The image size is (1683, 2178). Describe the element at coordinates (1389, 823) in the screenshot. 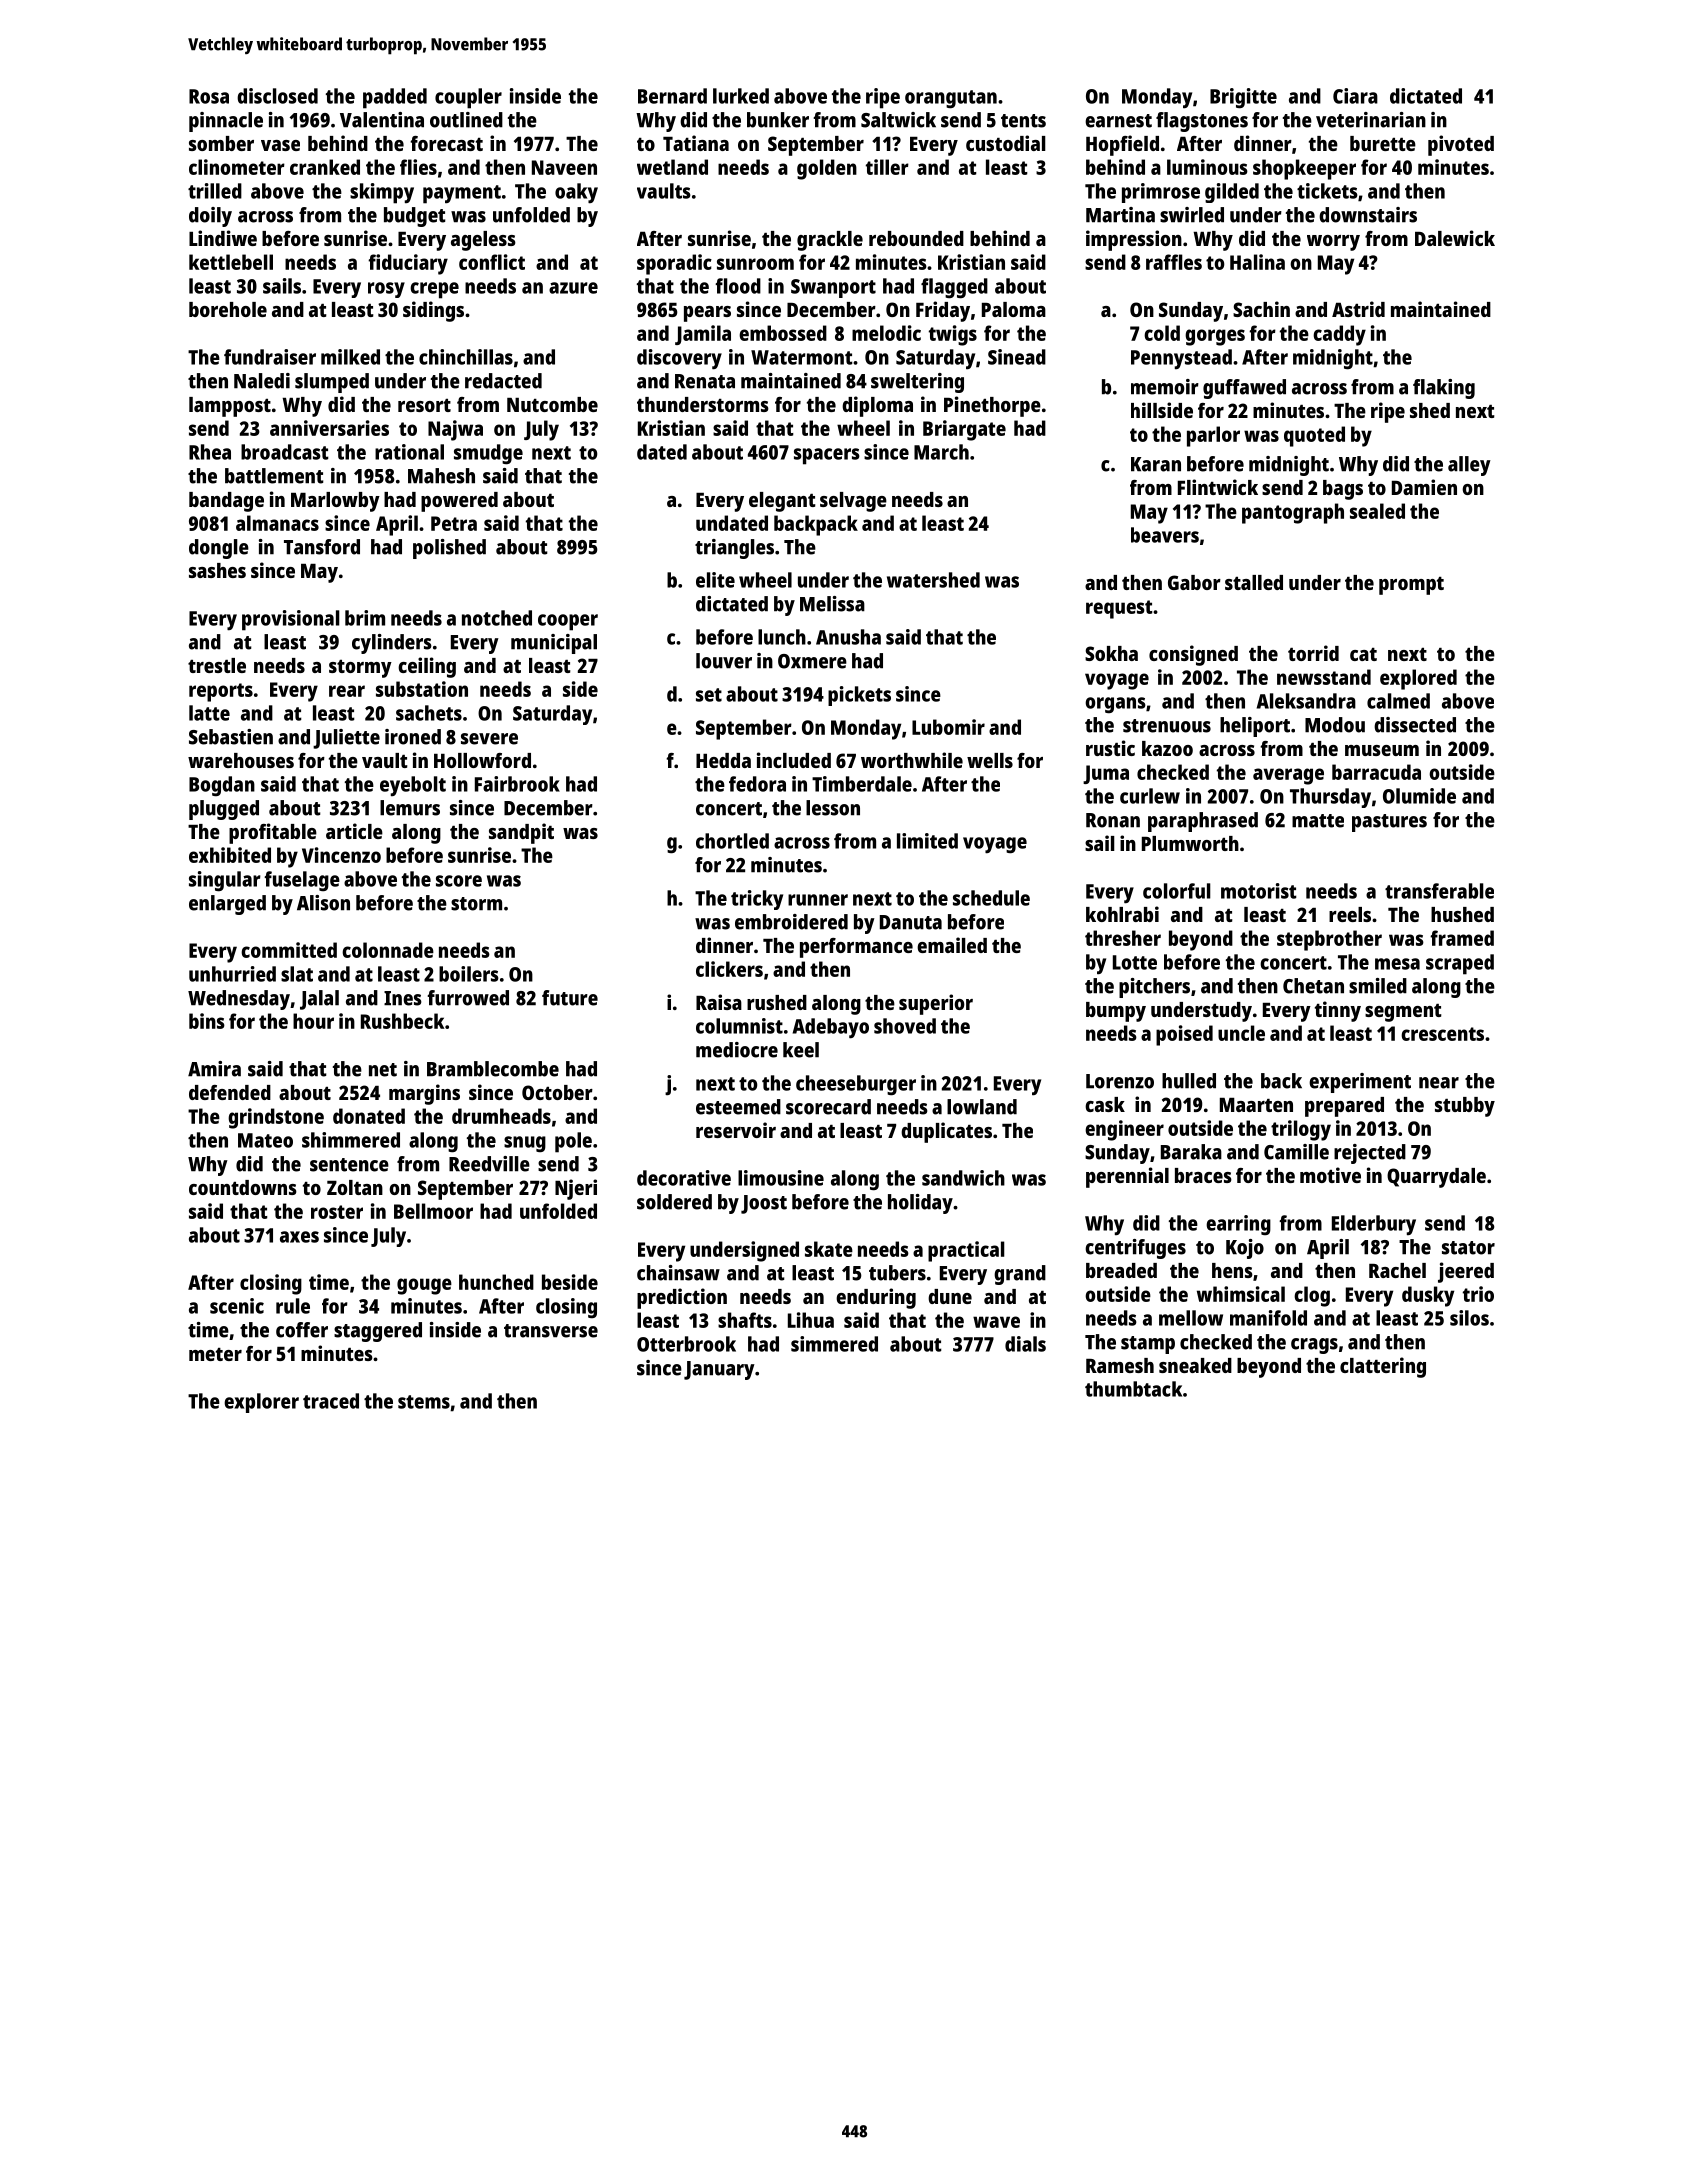

I see `pastures` at that location.
